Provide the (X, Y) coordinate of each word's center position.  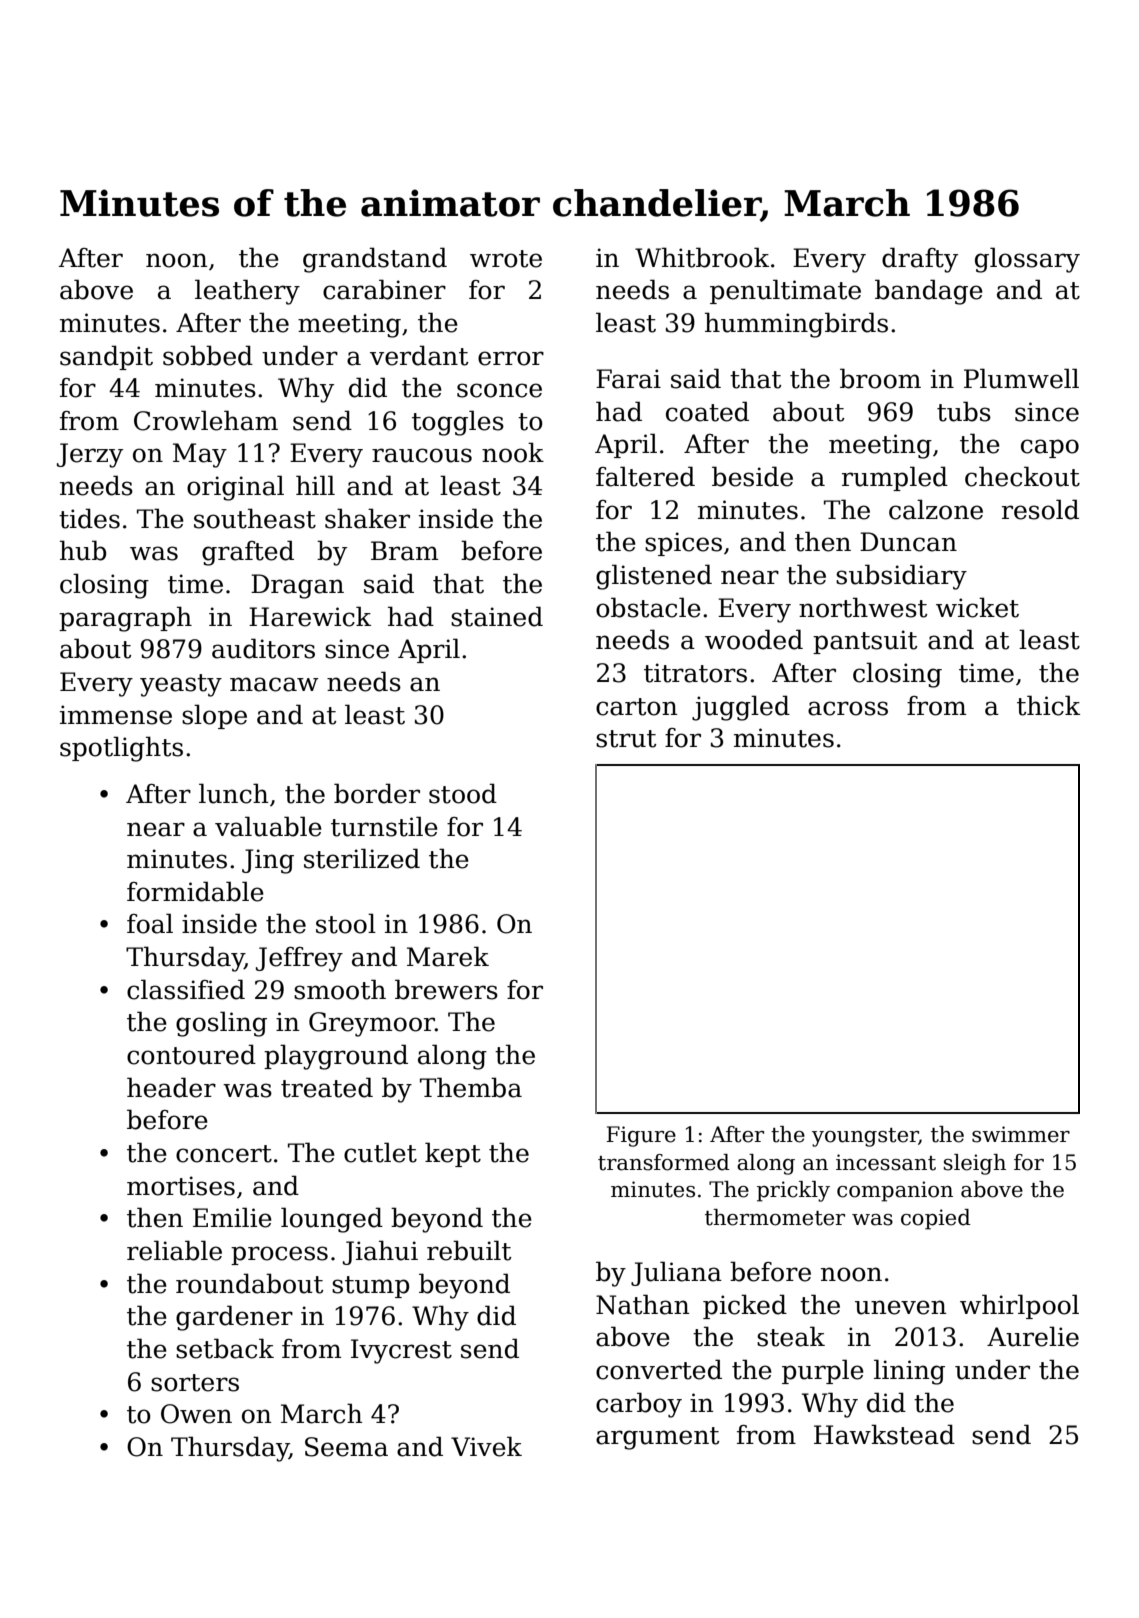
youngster (865, 1137)
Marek (448, 956)
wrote (506, 259)
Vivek (486, 1446)
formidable (195, 891)
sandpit (106, 357)
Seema (346, 1447)
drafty (920, 260)
